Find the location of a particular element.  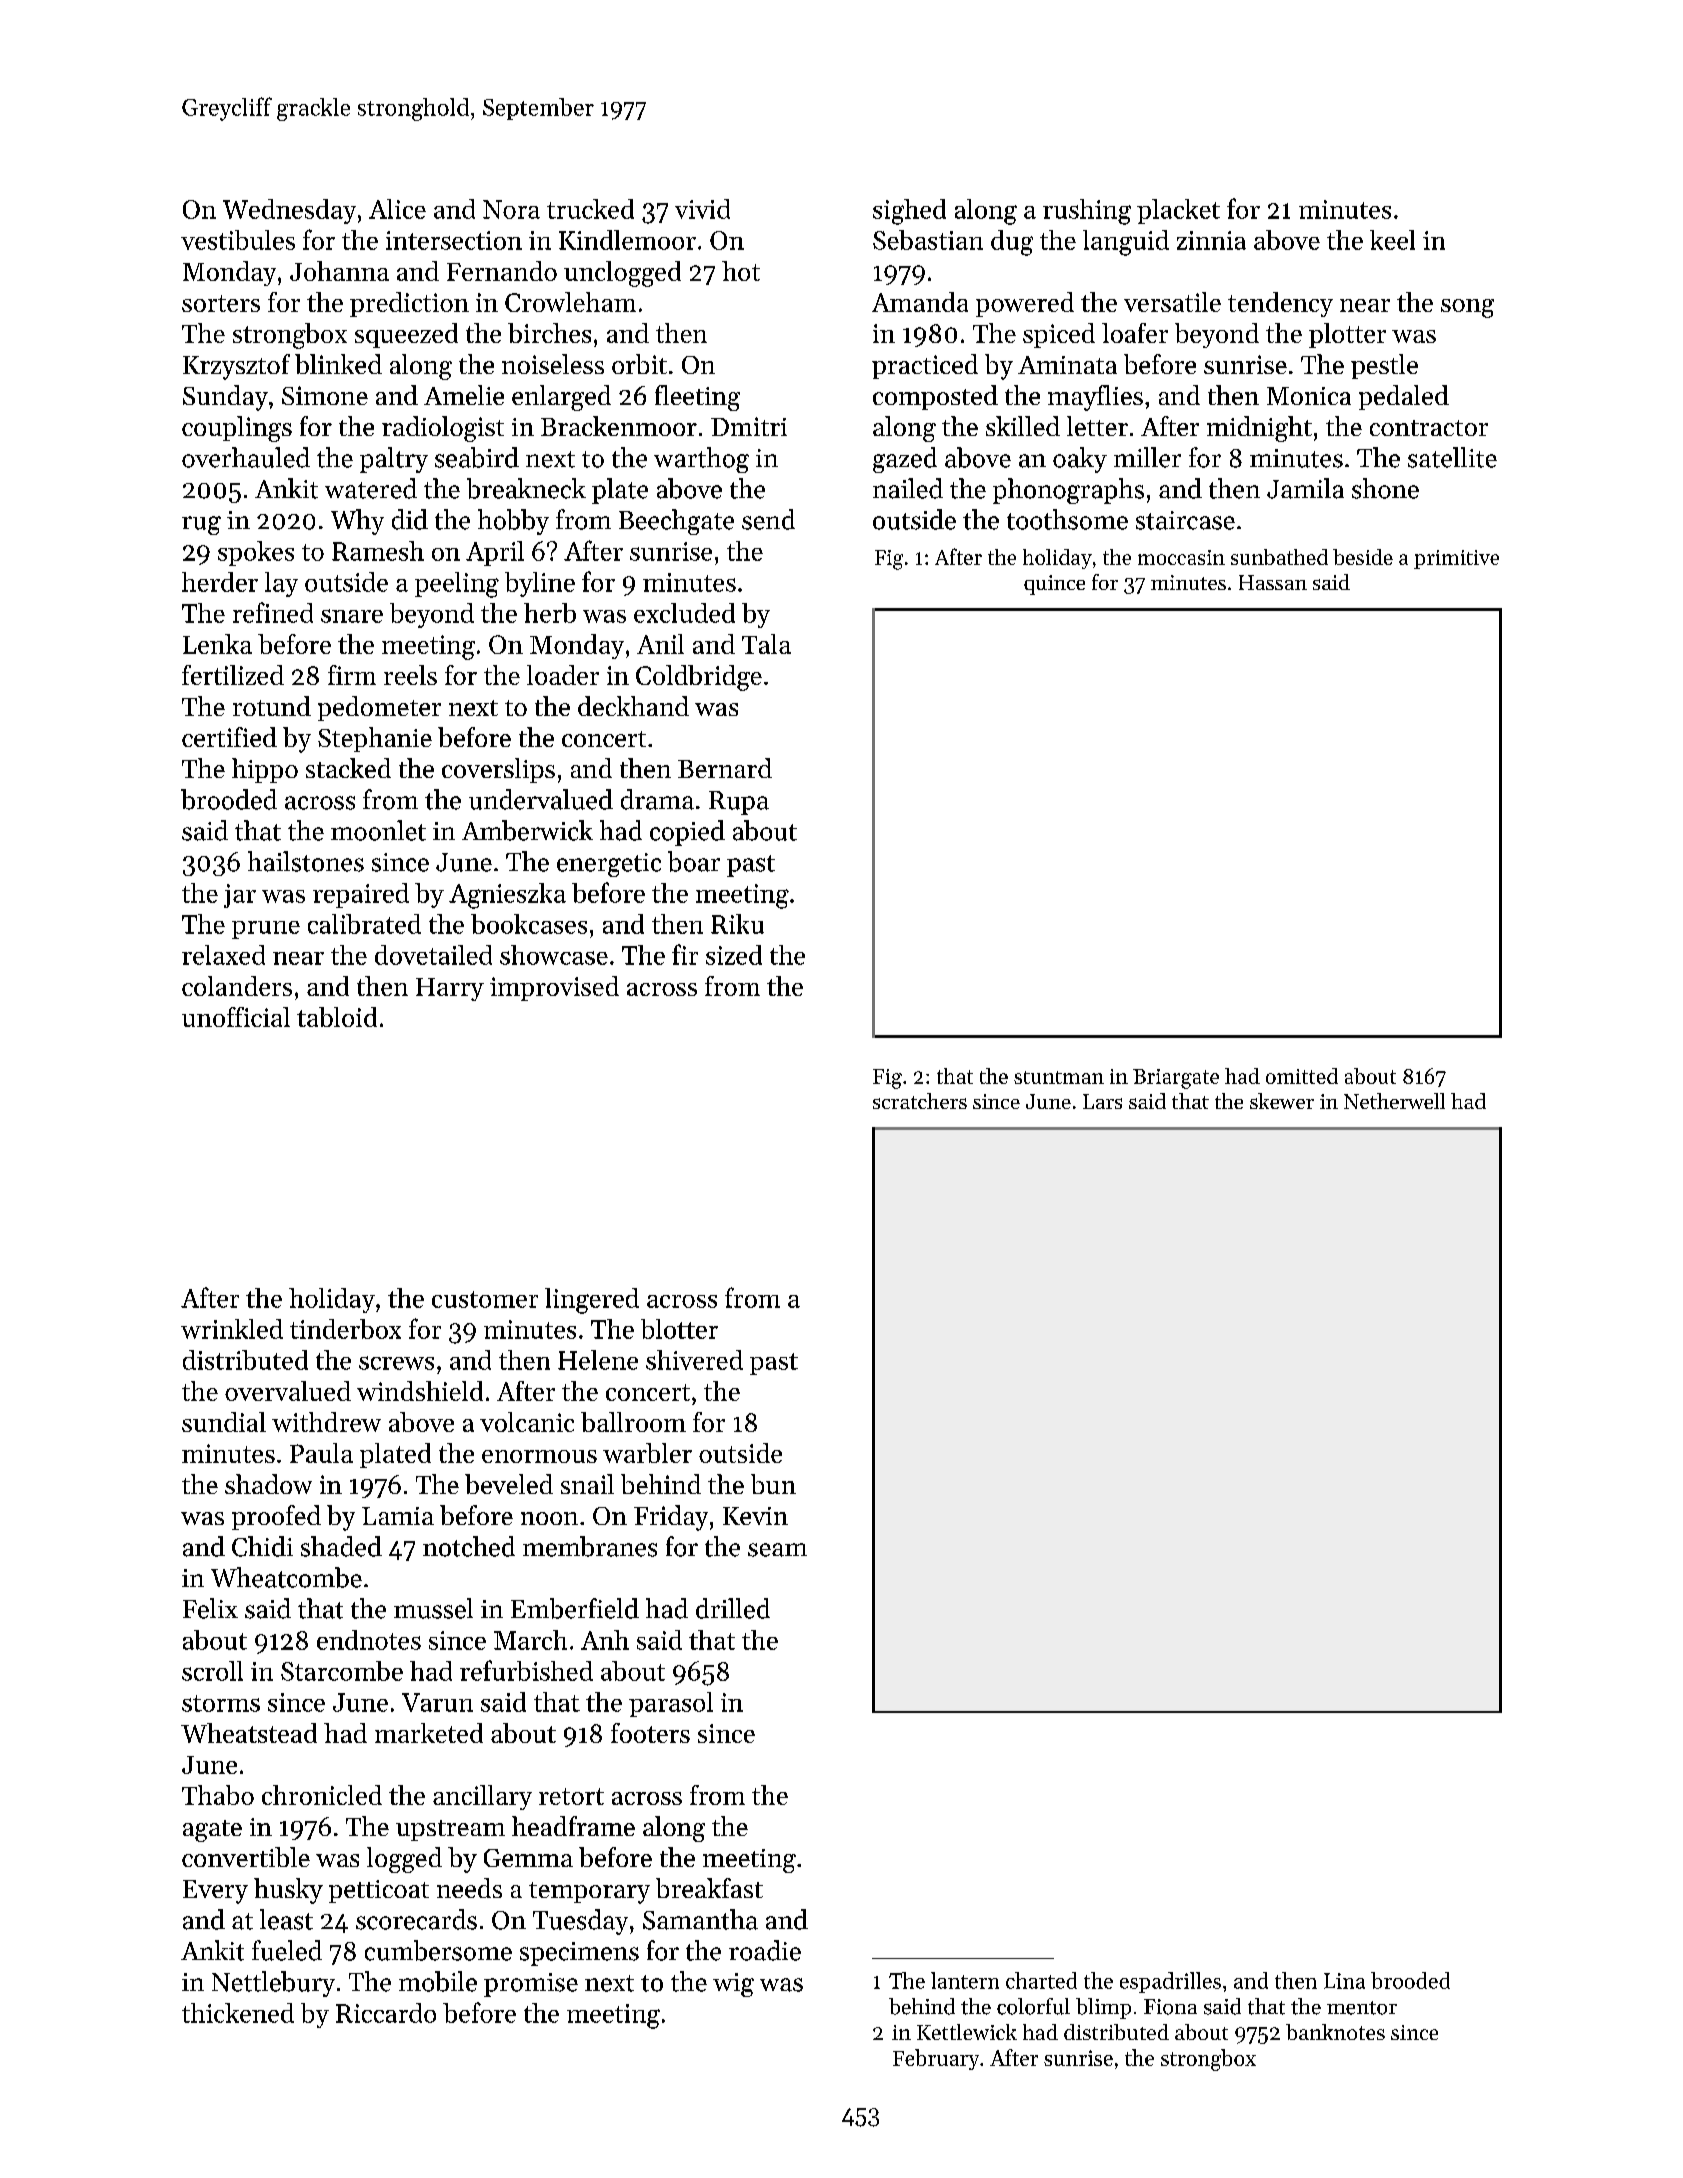

bun is located at coordinates (773, 1484).
